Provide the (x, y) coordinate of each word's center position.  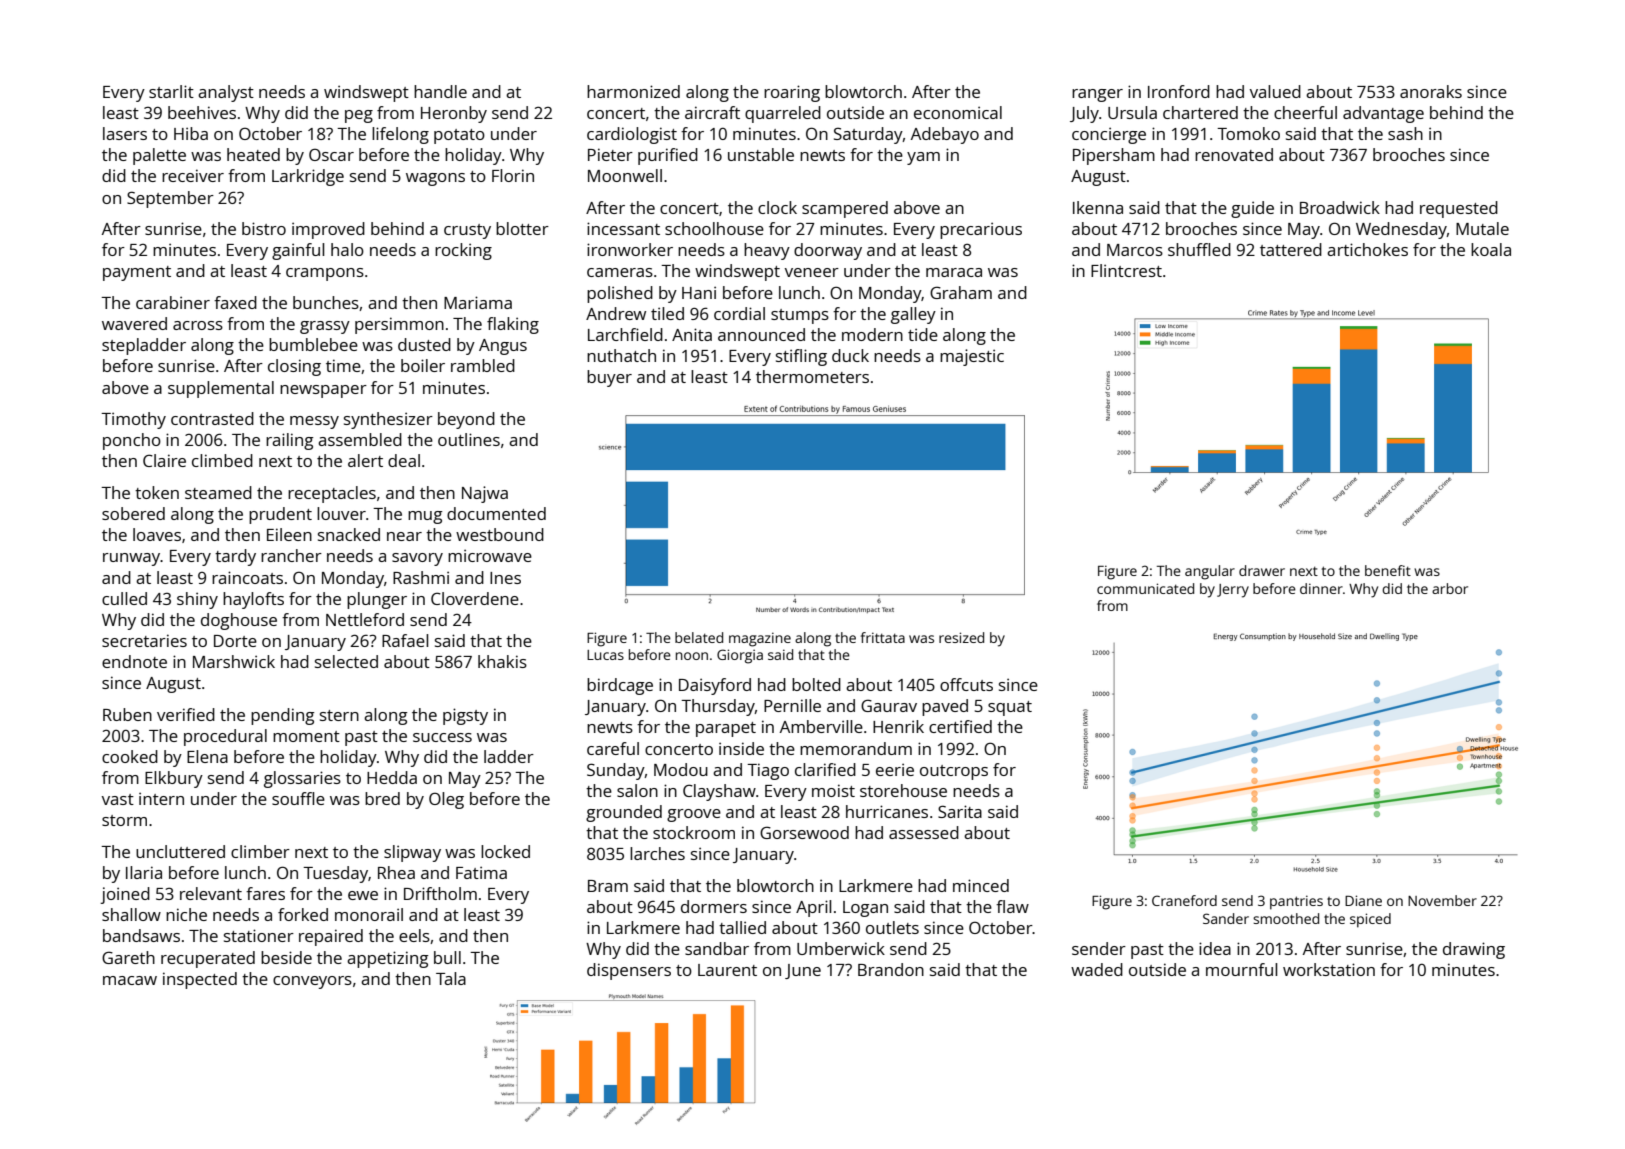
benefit (1388, 570)
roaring (792, 93)
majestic (972, 357)
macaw (130, 980)
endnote (134, 661)
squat (1010, 708)
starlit (171, 91)
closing (294, 367)
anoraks (1431, 91)
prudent (280, 515)
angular (1210, 572)
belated (699, 637)
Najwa (485, 494)
